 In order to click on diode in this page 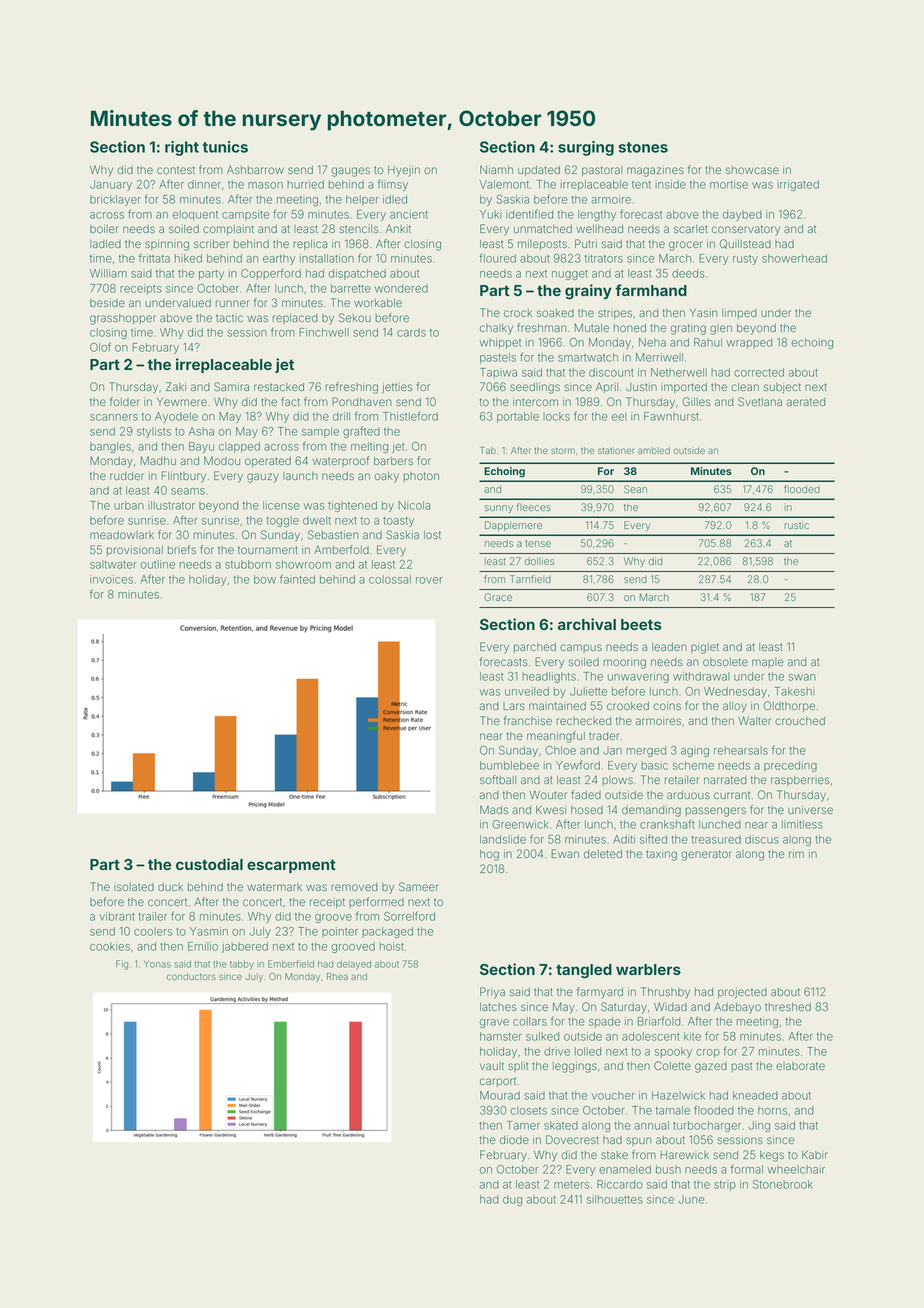, I will do `click(514, 1139)`.
